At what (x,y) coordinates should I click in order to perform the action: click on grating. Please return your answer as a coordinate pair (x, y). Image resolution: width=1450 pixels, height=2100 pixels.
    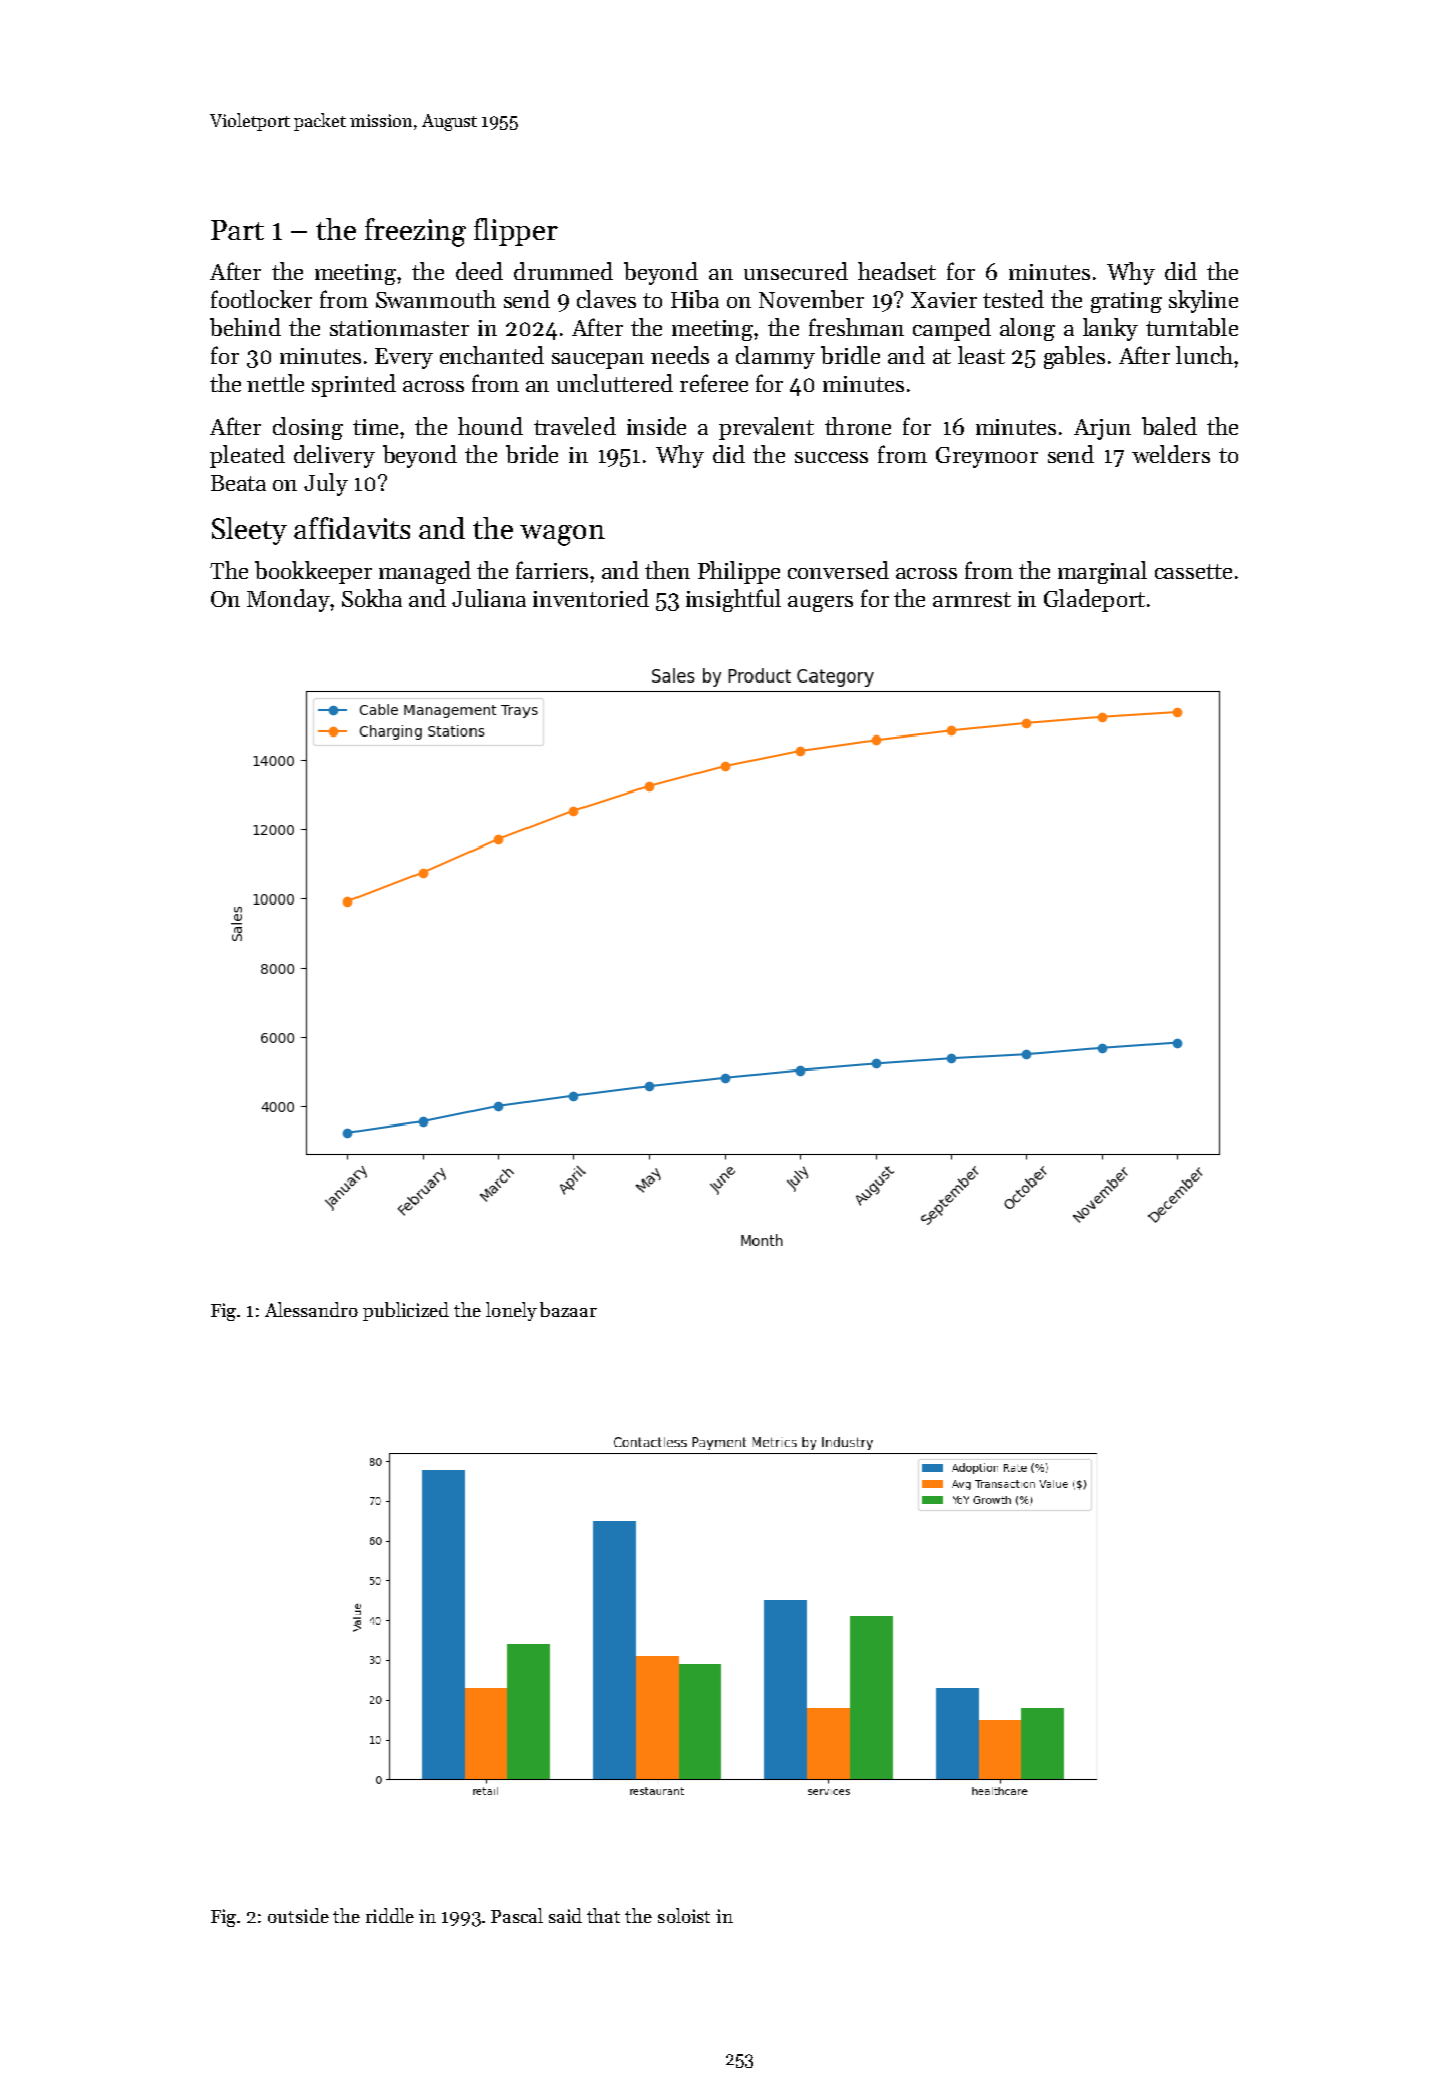
    Looking at the image, I should click on (1126, 302).
